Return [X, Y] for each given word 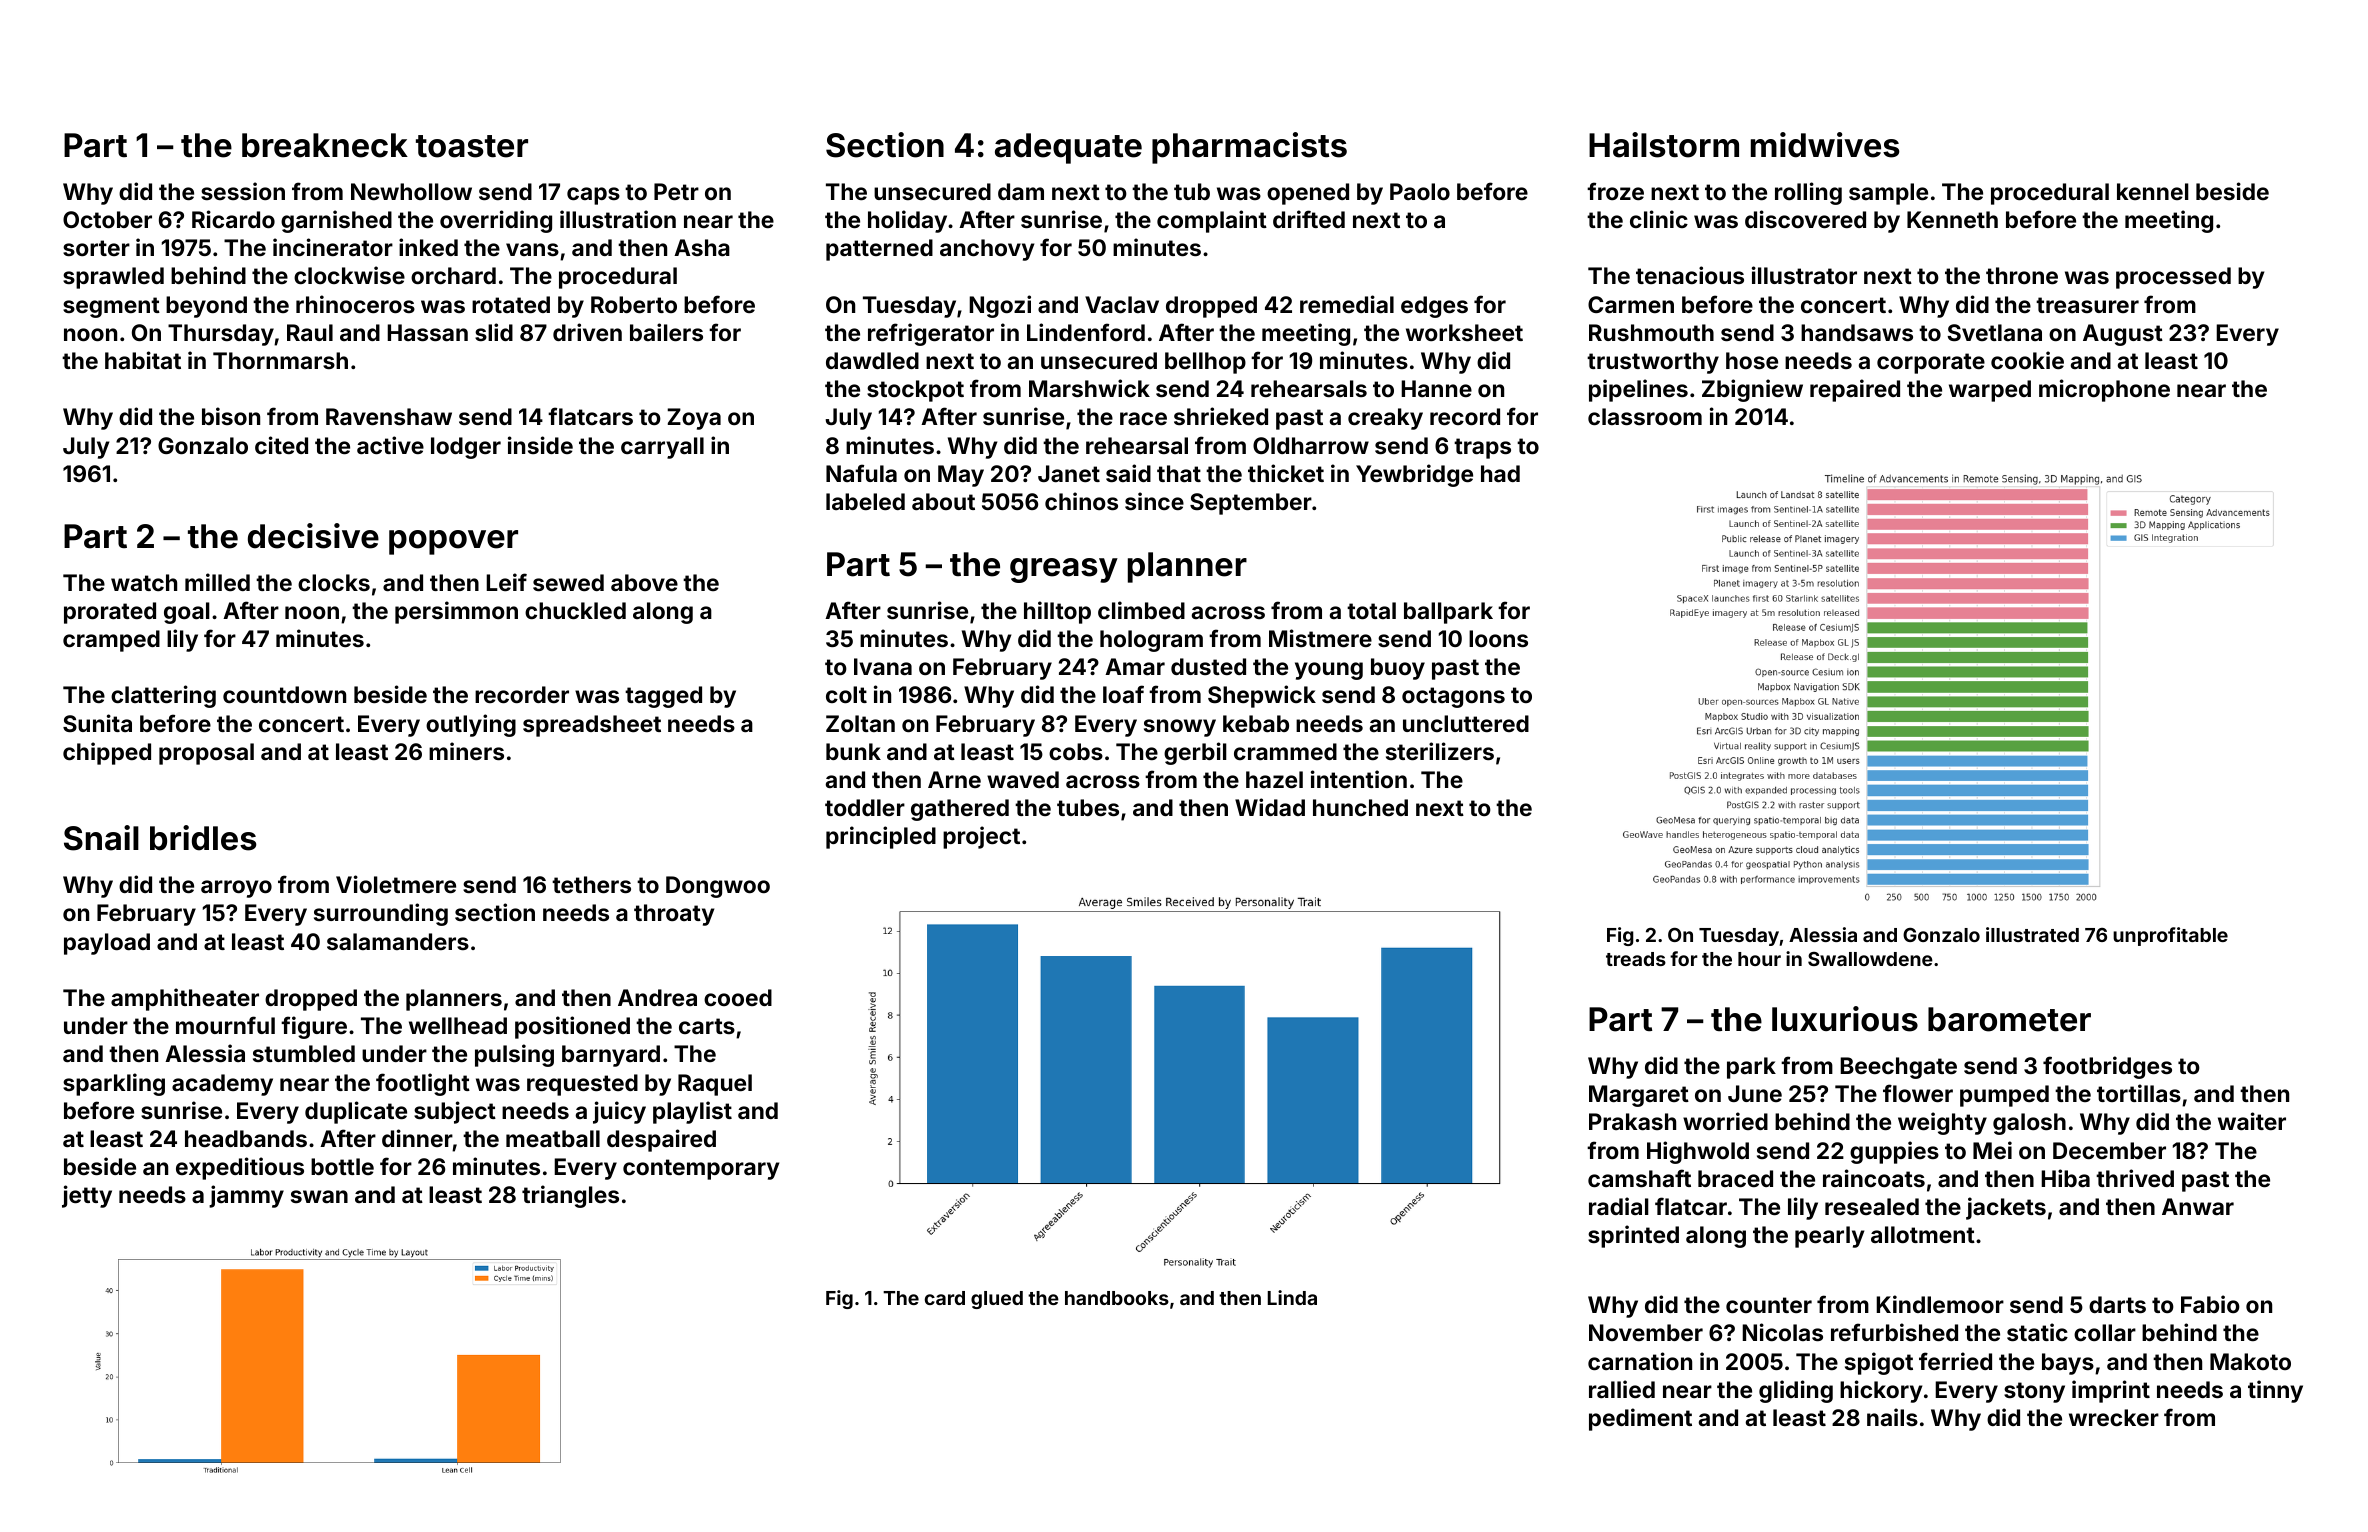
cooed [738, 997]
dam [1021, 191]
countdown [284, 694]
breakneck [325, 145]
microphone [2104, 390]
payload [107, 944]
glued [997, 1300]
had [1500, 473]
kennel [2153, 191]
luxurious [1845, 1019]
